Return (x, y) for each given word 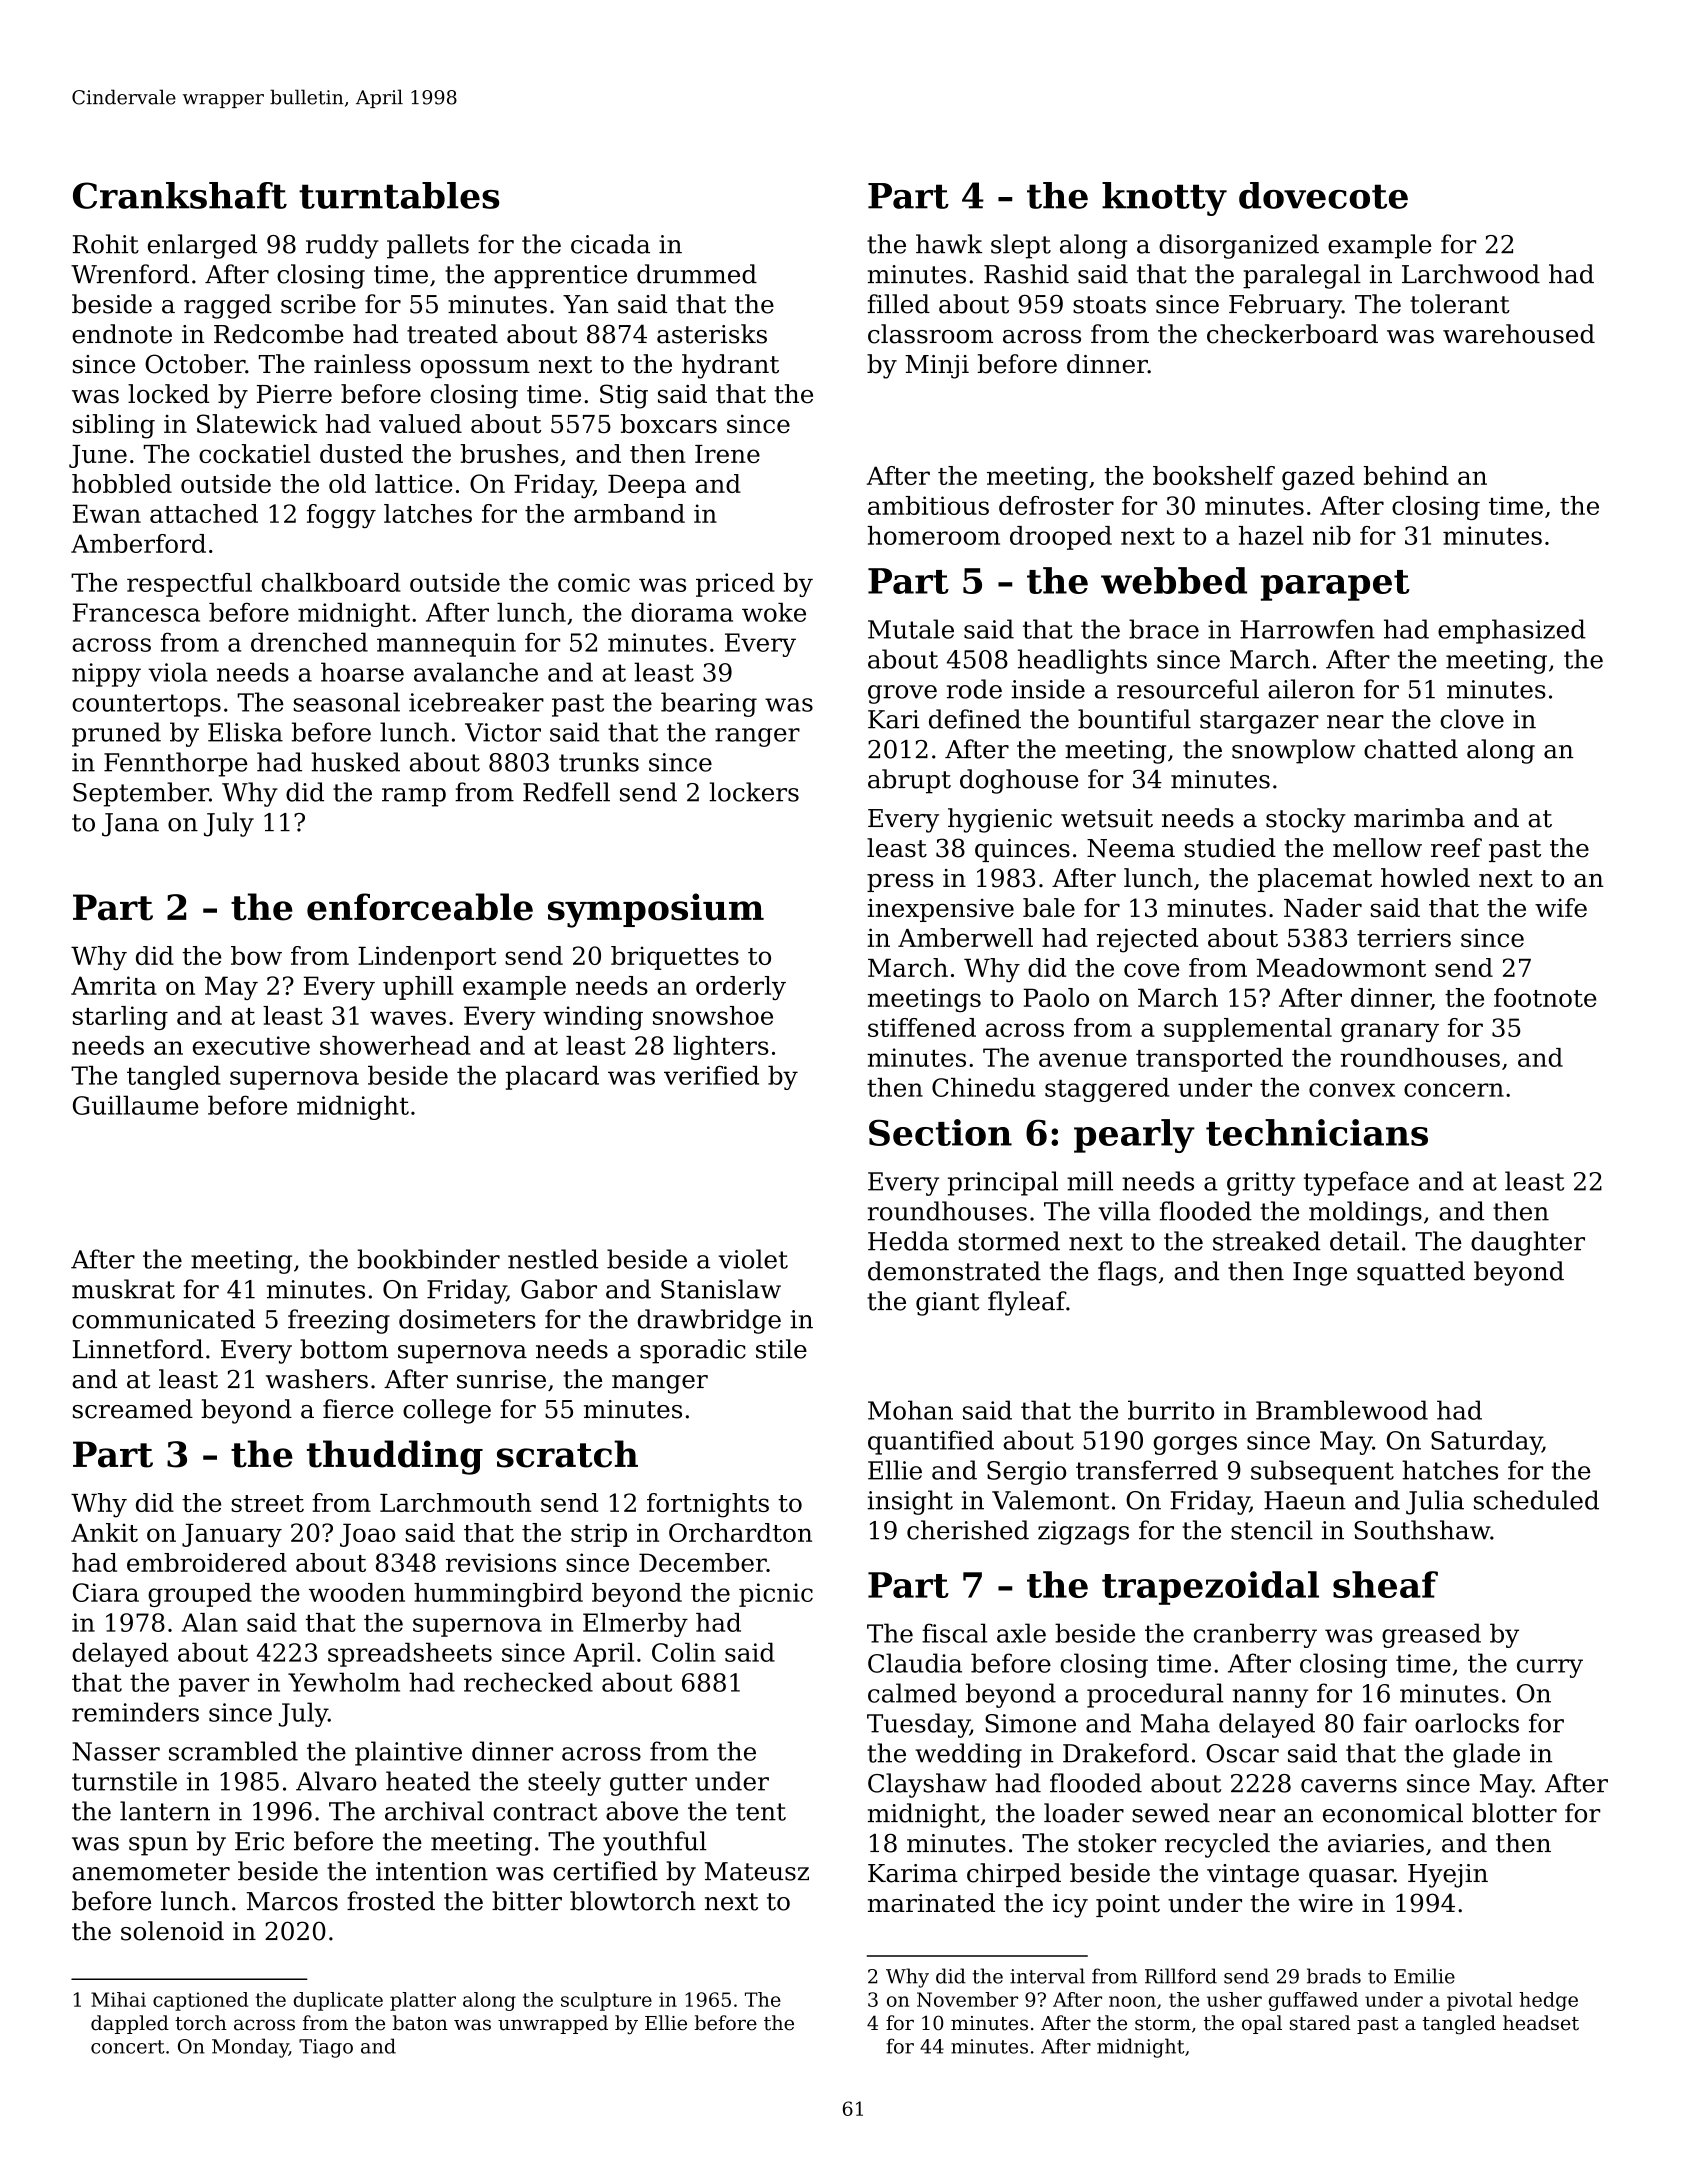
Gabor (559, 1289)
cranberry (1255, 1635)
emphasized (1512, 631)
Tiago (326, 2048)
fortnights (708, 1505)
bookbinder (428, 1259)
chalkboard (331, 582)
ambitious (928, 505)
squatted (1411, 1273)
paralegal (1302, 276)
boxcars (669, 424)
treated (452, 334)
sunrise (501, 1379)
